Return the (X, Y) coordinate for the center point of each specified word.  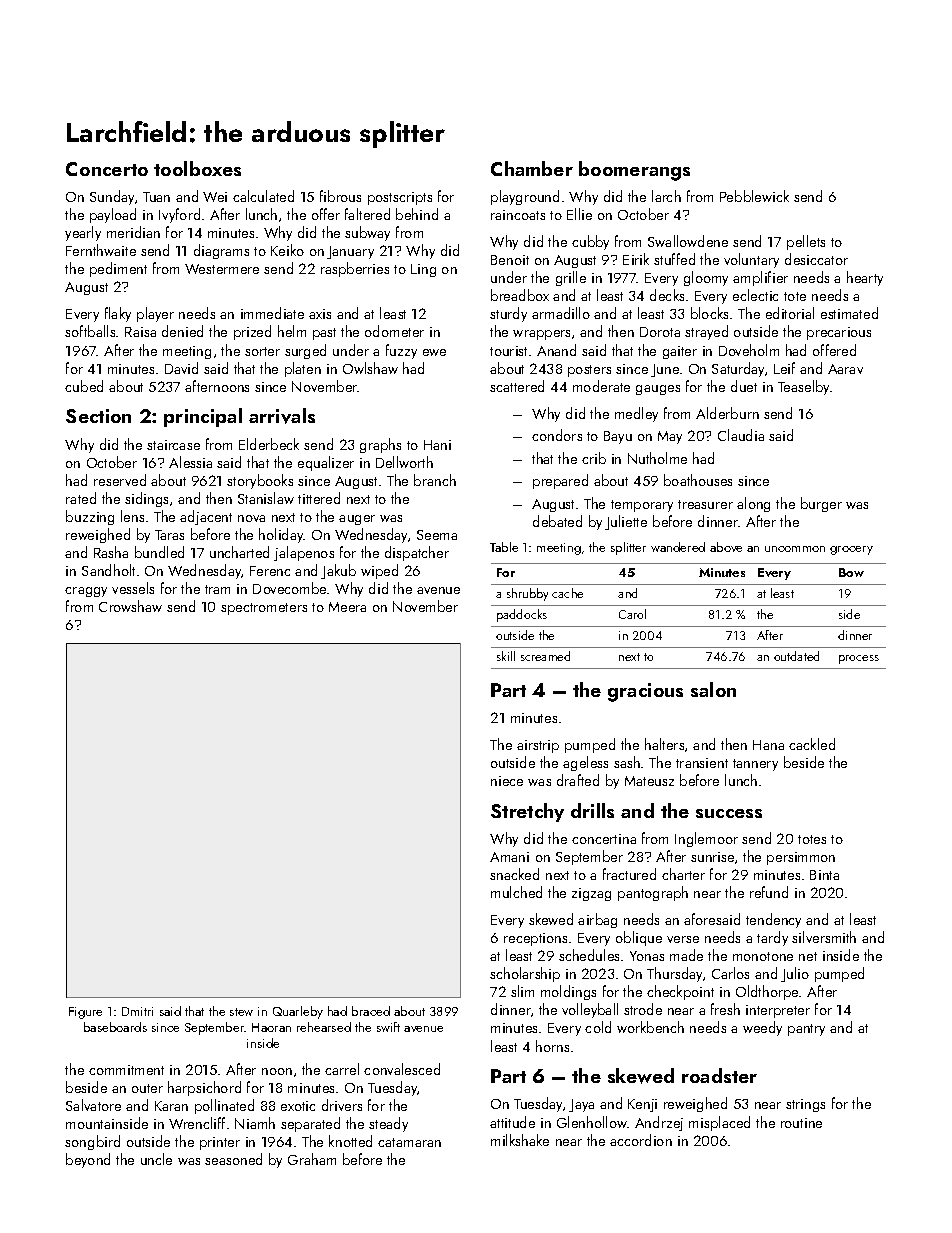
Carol (632, 614)
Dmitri (137, 1011)
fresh (725, 1009)
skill (506, 656)
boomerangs (634, 171)
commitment (126, 1070)
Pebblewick (754, 196)
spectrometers (264, 609)
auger (357, 520)
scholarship (525, 974)
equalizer (326, 463)
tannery (755, 765)
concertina (604, 839)
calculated (263, 196)
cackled (812, 744)
